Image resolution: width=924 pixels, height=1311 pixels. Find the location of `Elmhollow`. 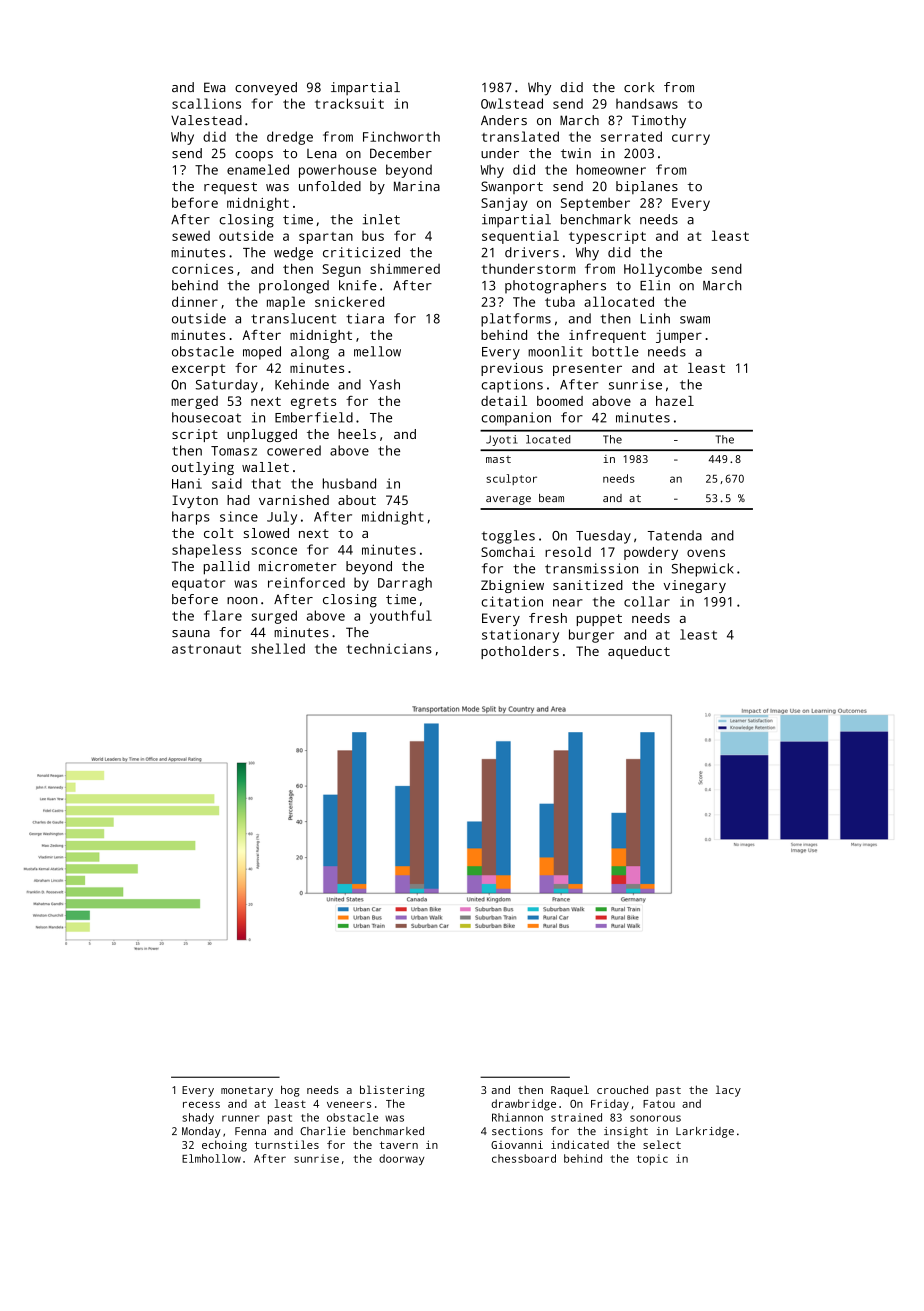

Elmhollow is located at coordinates (211, 1158).
